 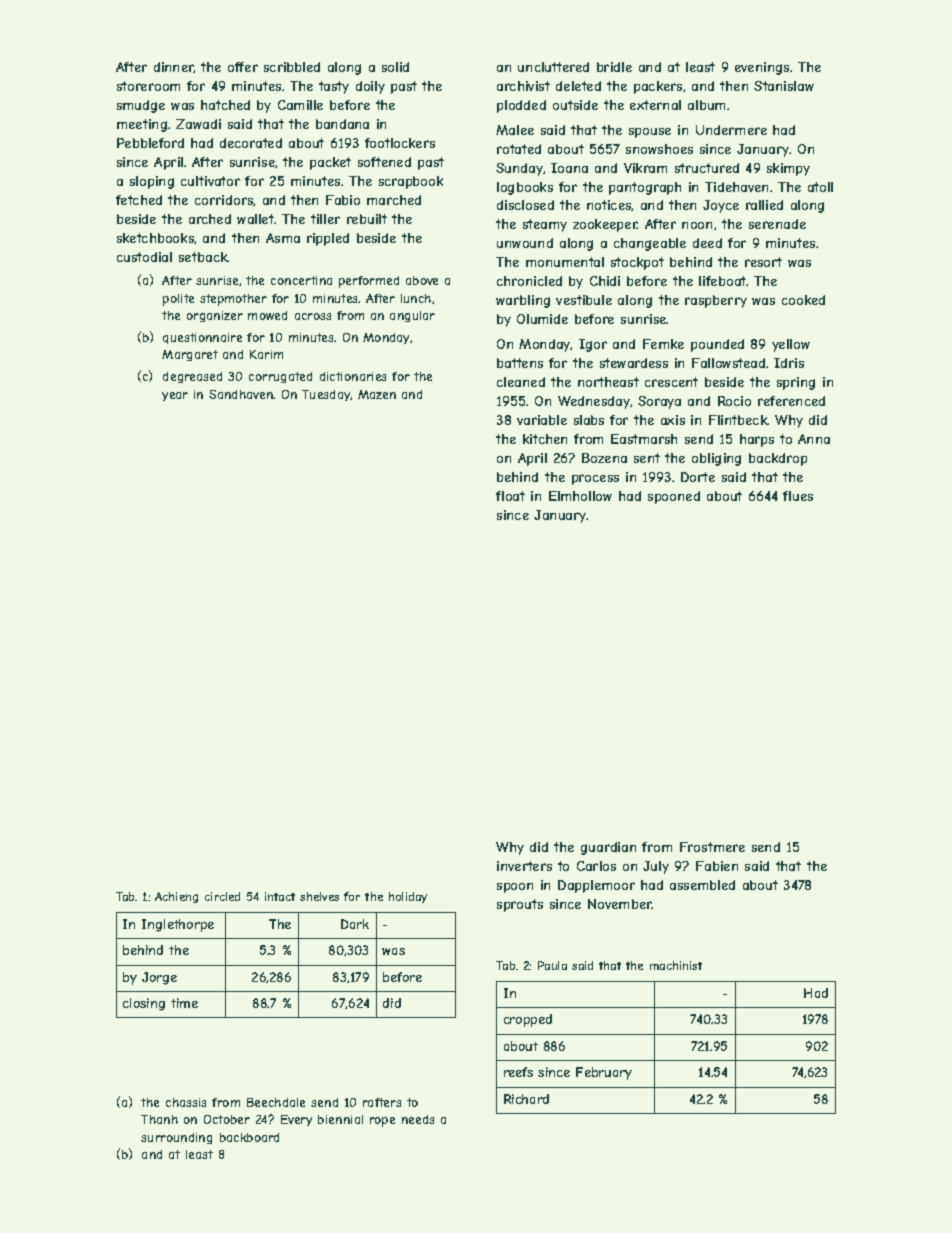 I want to click on reefs, so click(x=518, y=1072).
